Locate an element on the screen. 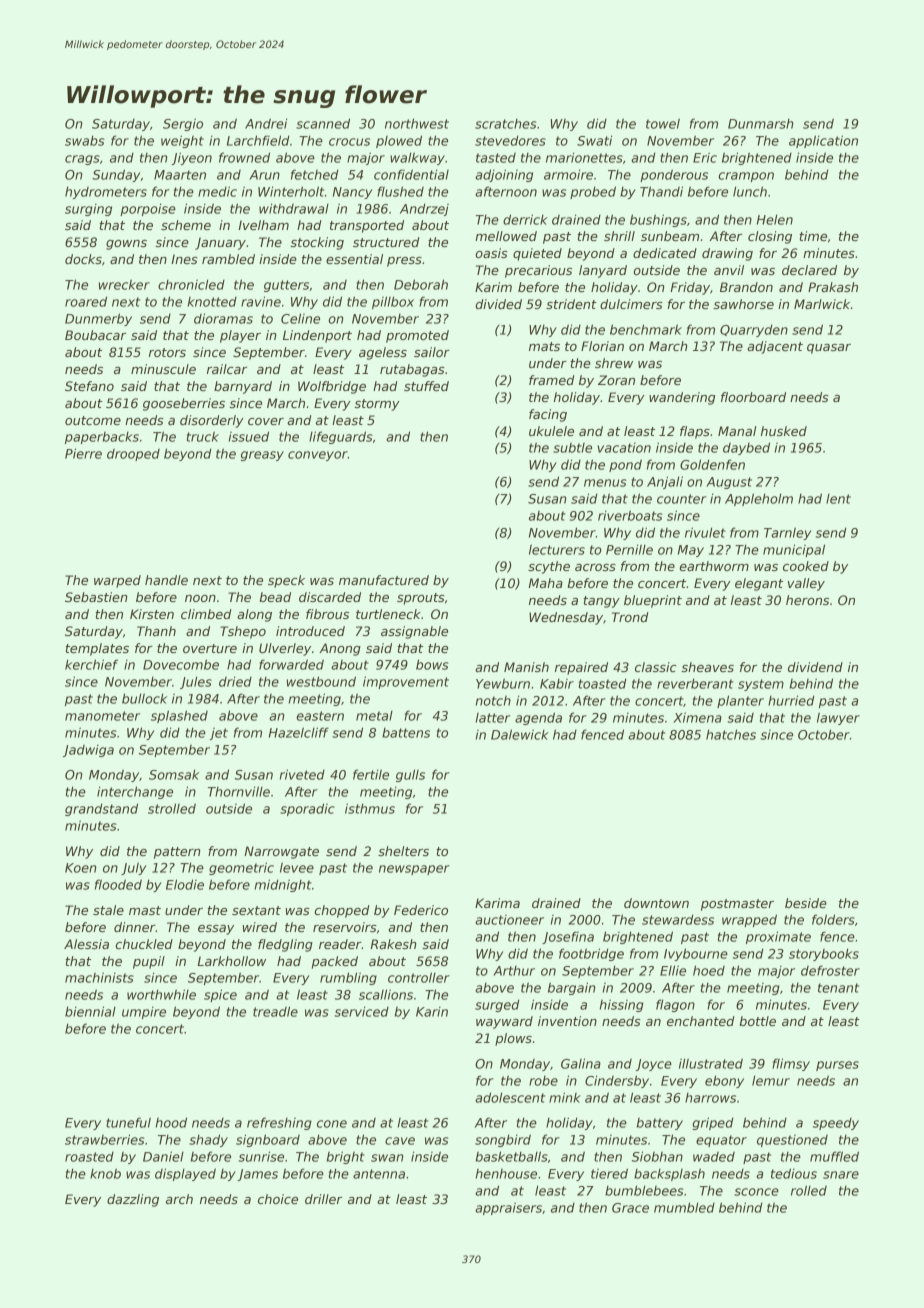  umpire is located at coordinates (144, 1013).
